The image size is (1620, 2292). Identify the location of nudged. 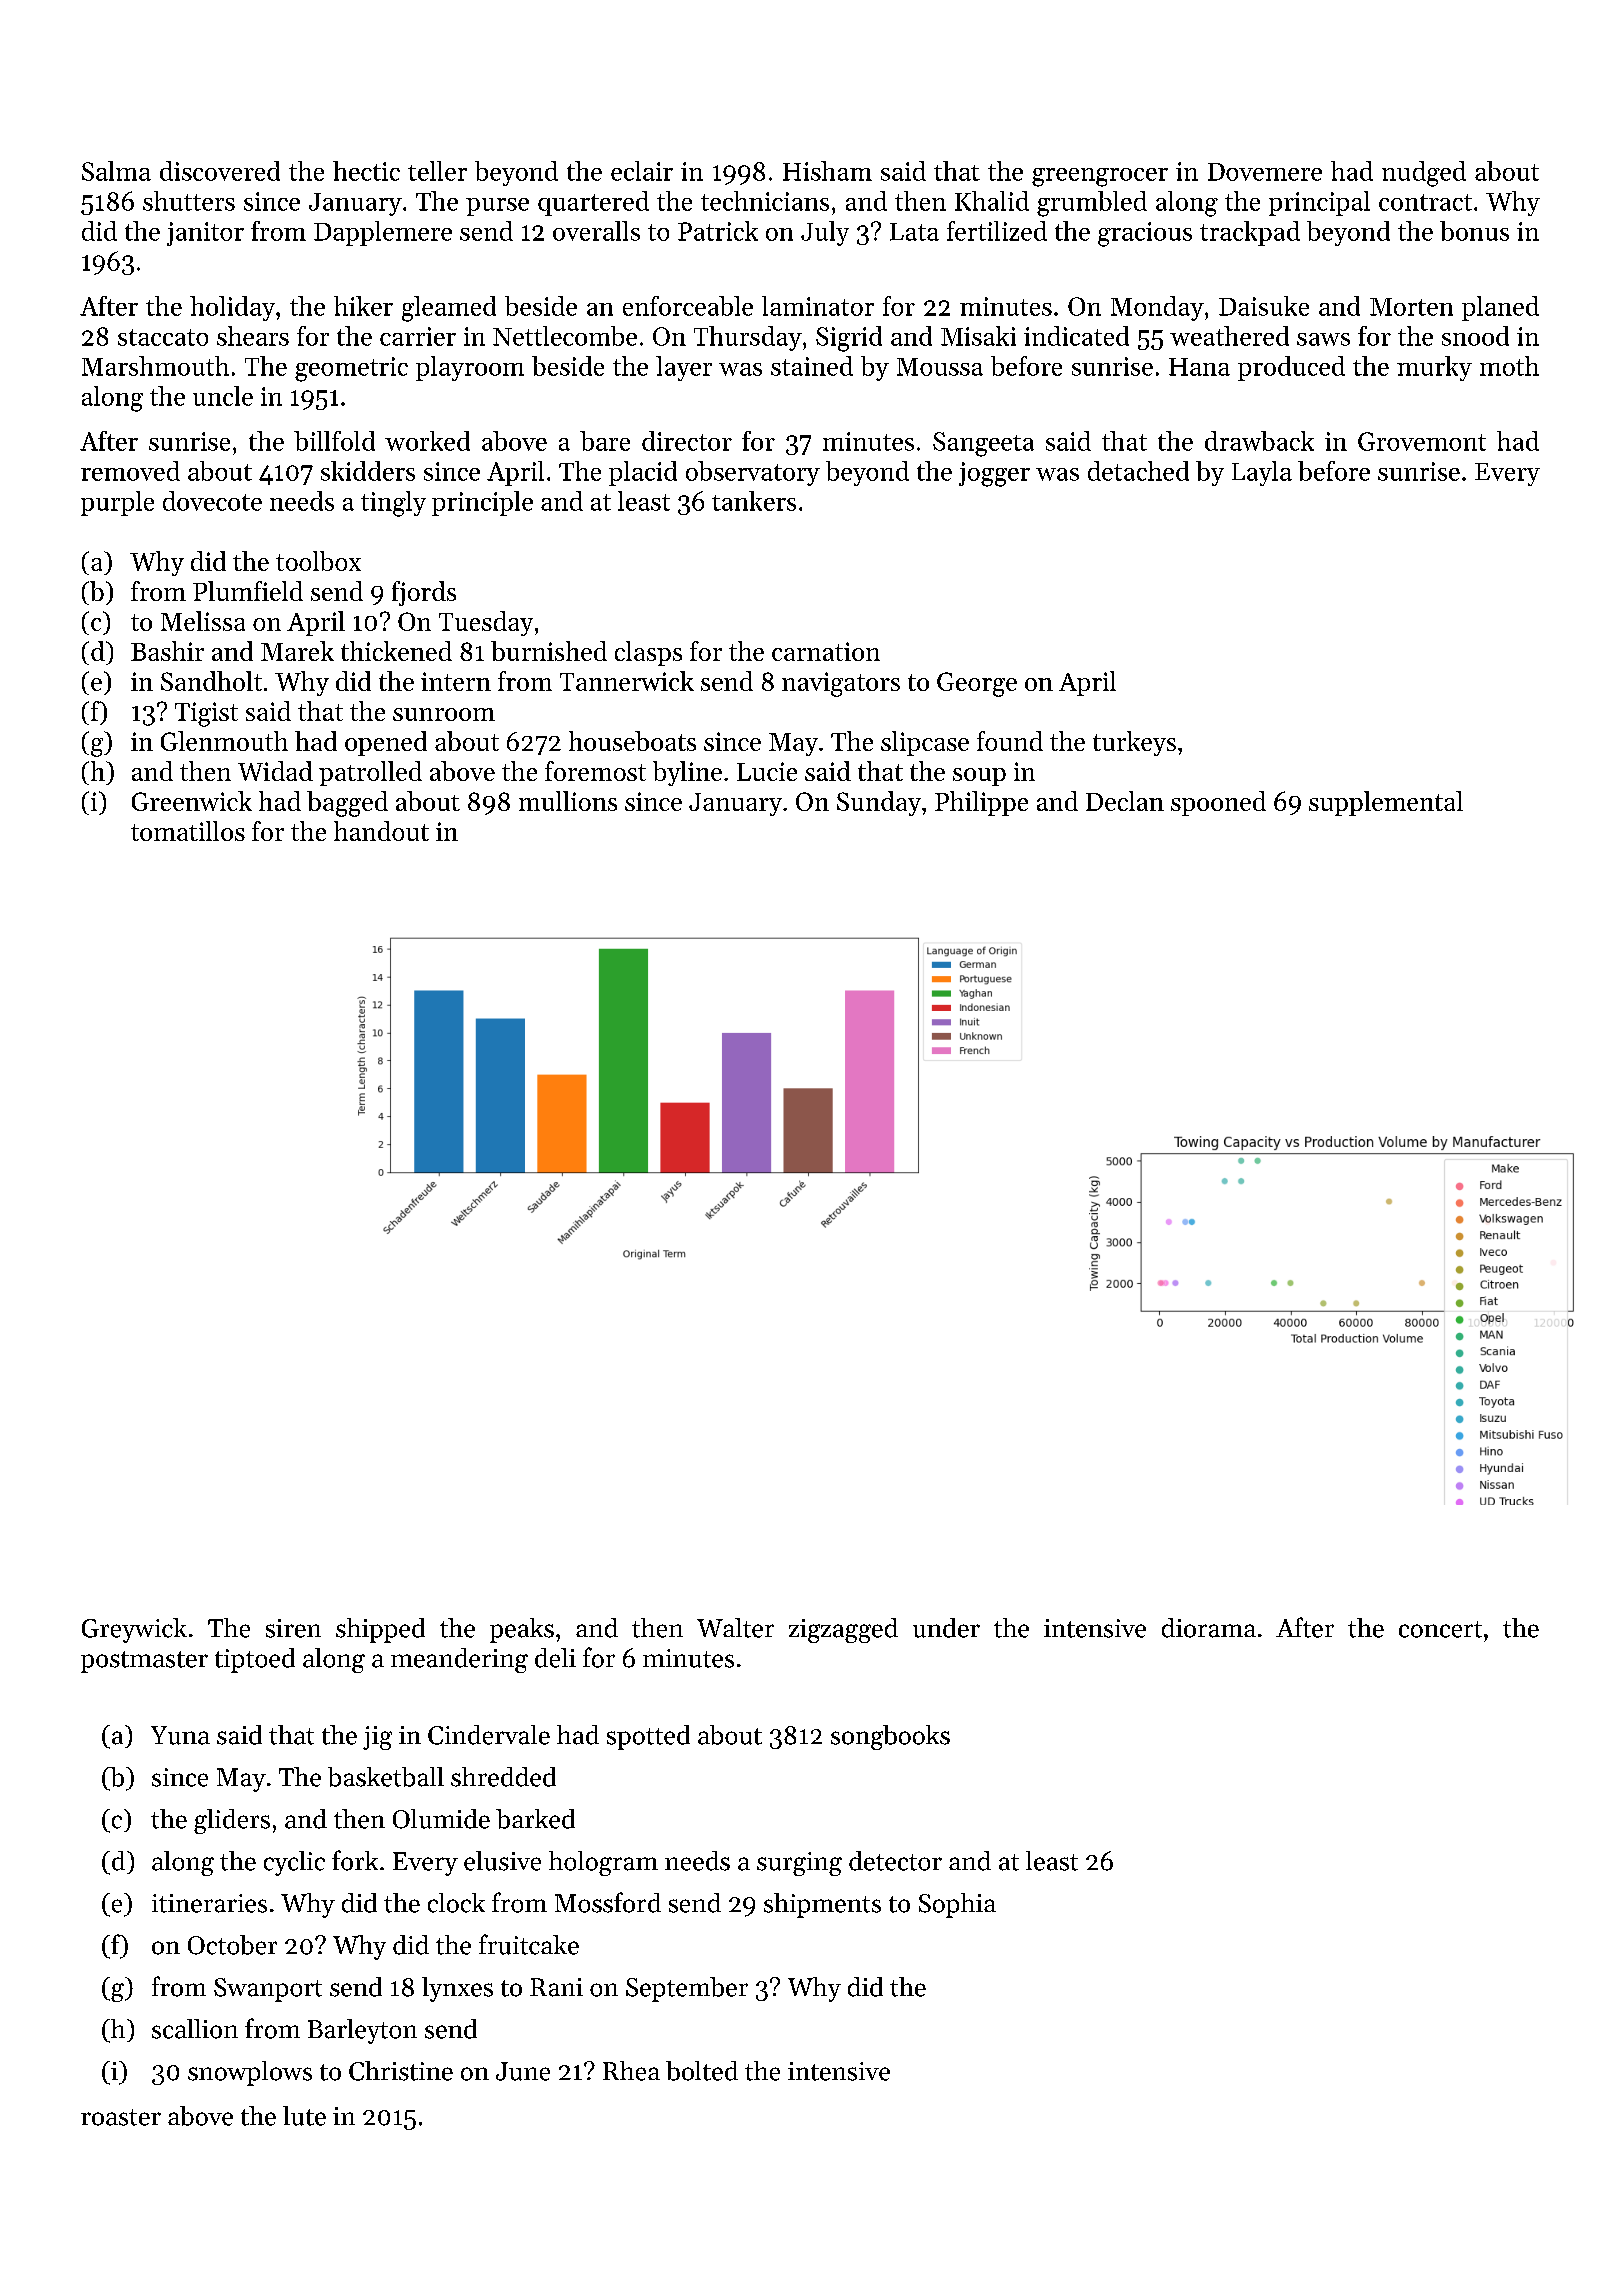
(1424, 174).
